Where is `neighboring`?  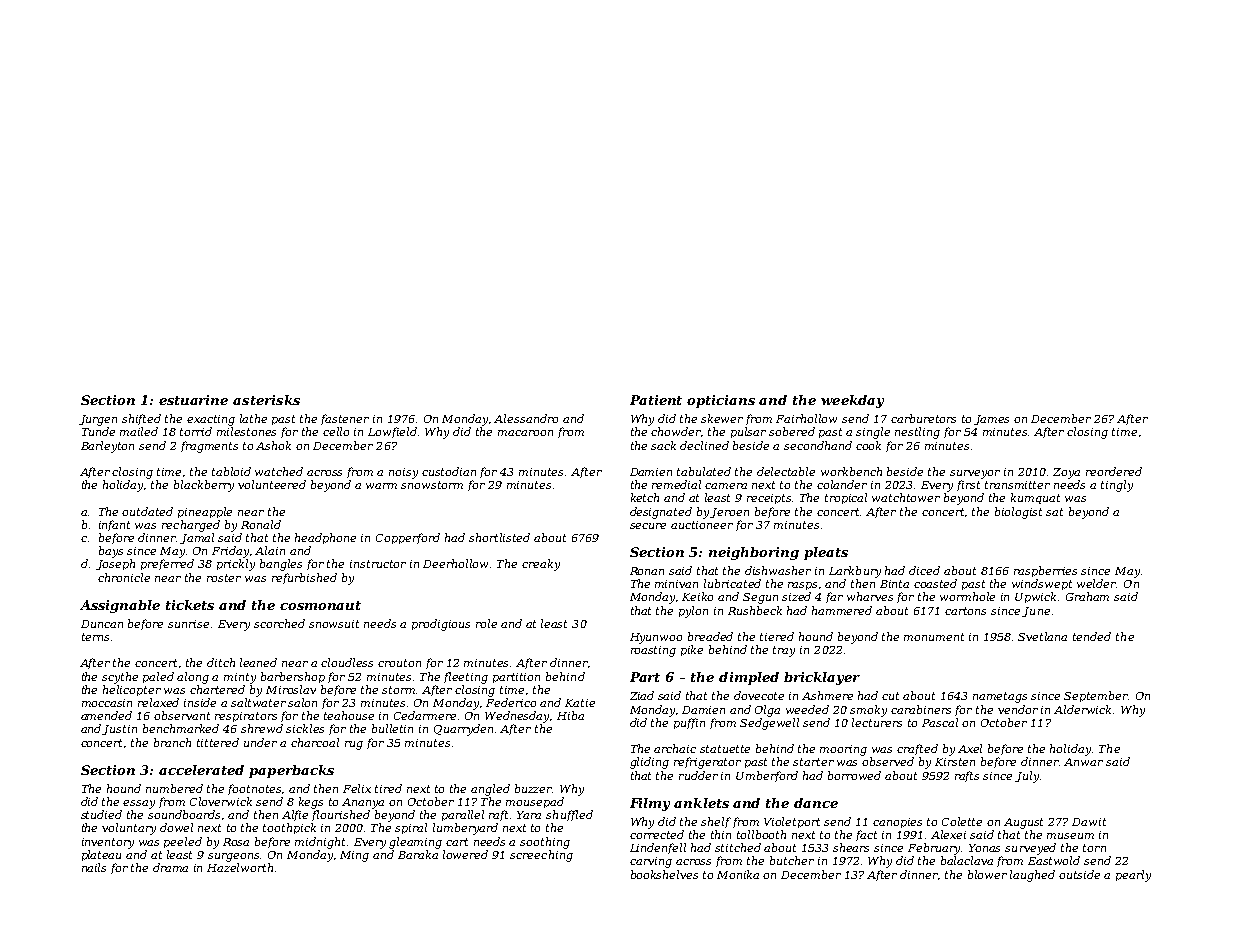 neighboring is located at coordinates (754, 553).
